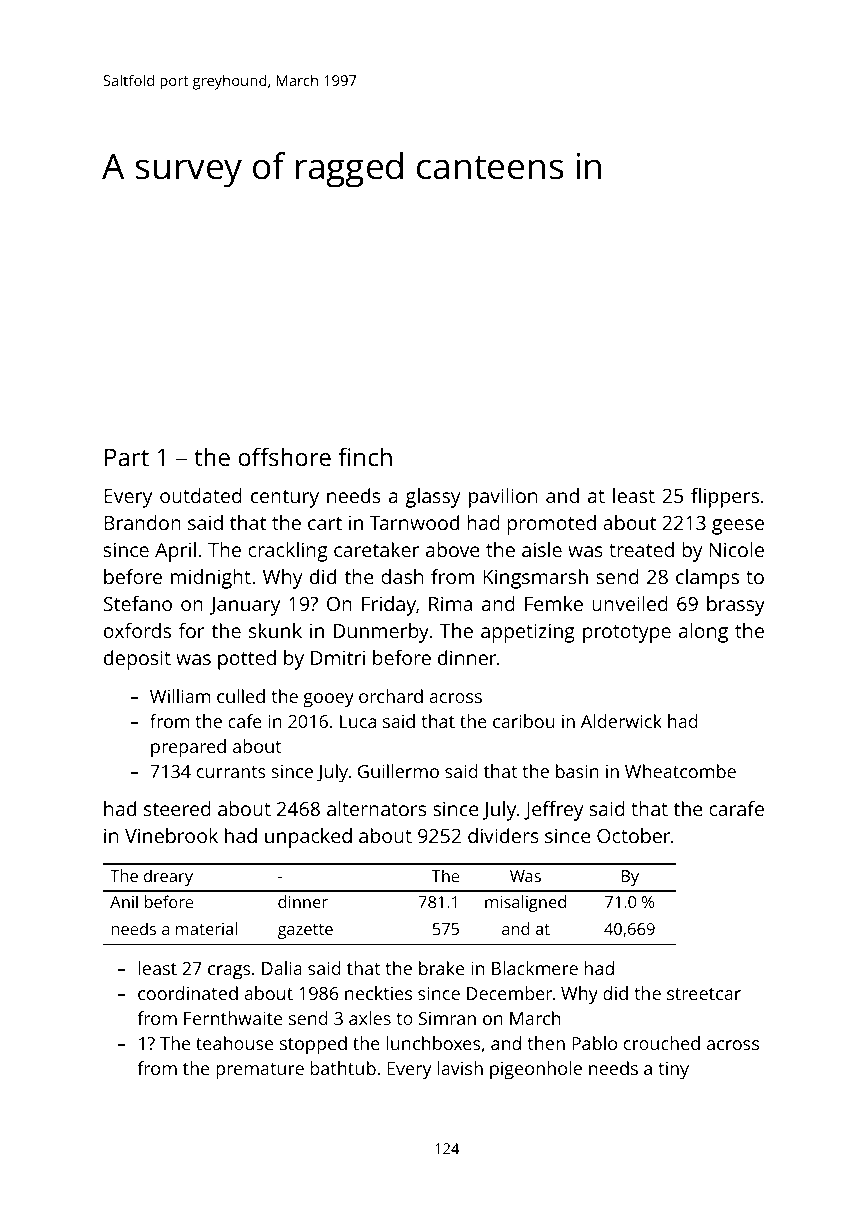 This screenshot has width=868, height=1232. What do you see at coordinates (525, 903) in the screenshot?
I see `misaligned` at bounding box center [525, 903].
